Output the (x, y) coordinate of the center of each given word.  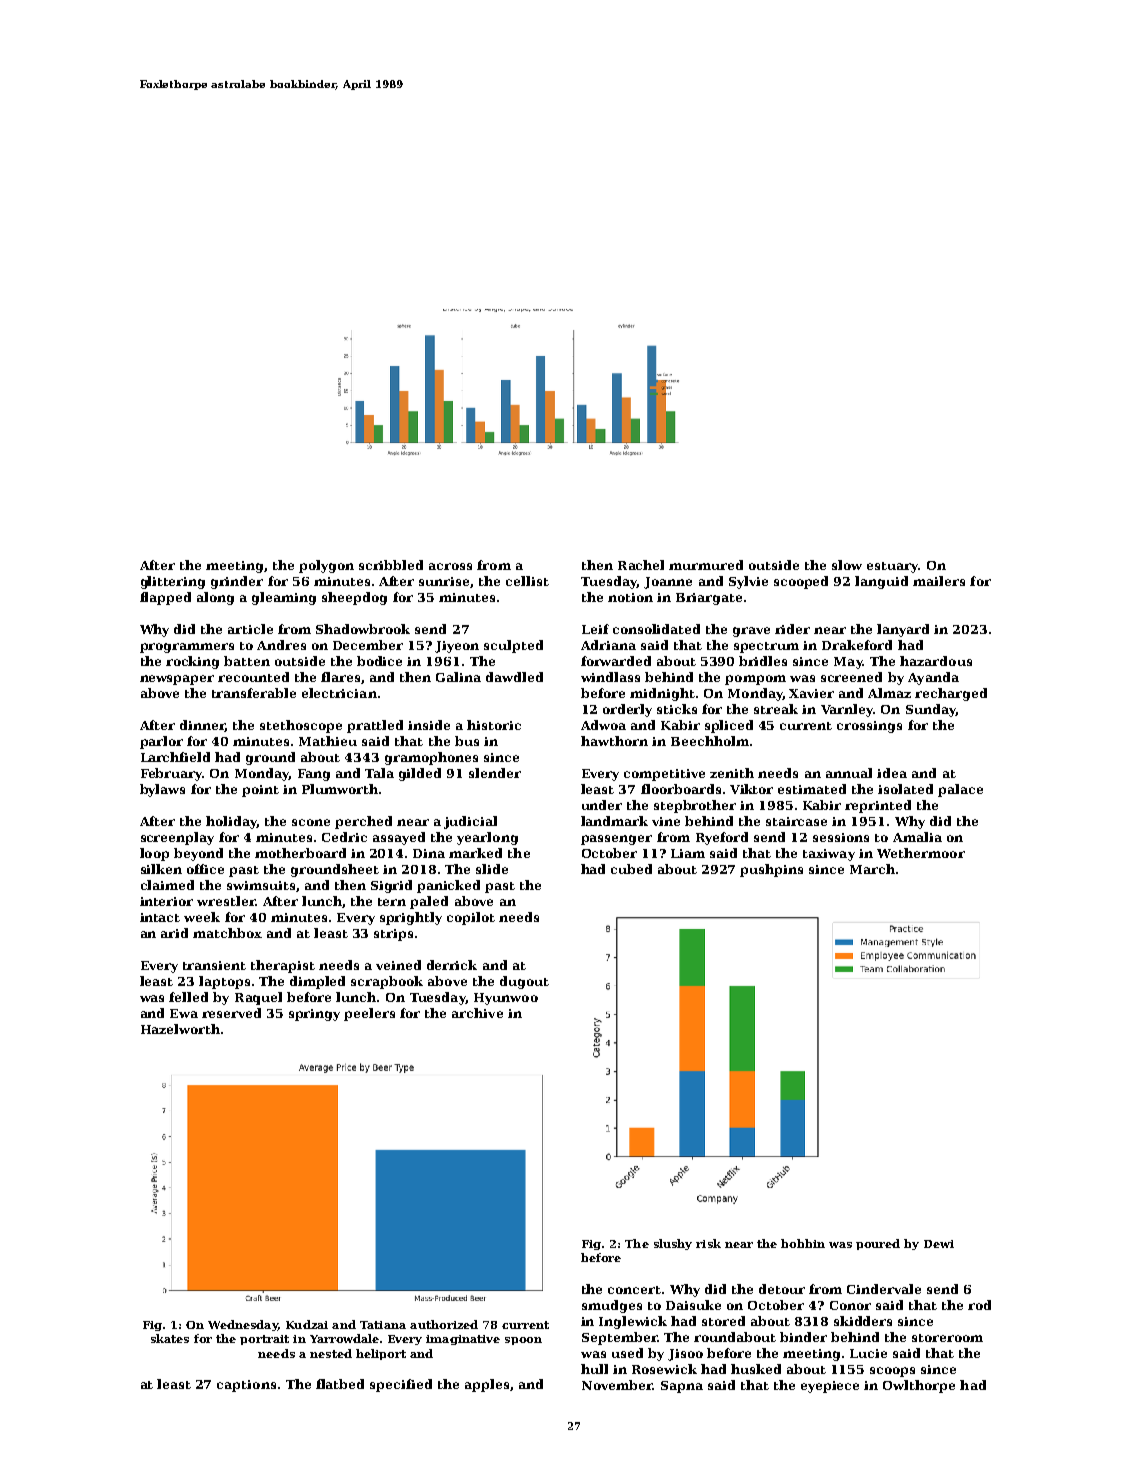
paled (429, 902)
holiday (231, 822)
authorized (444, 1324)
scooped (801, 582)
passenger (616, 840)
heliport (381, 1354)
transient (214, 965)
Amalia (917, 837)
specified (401, 1385)
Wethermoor (921, 853)
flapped (165, 598)
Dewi (939, 1244)
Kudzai (307, 1324)
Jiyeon (457, 647)
